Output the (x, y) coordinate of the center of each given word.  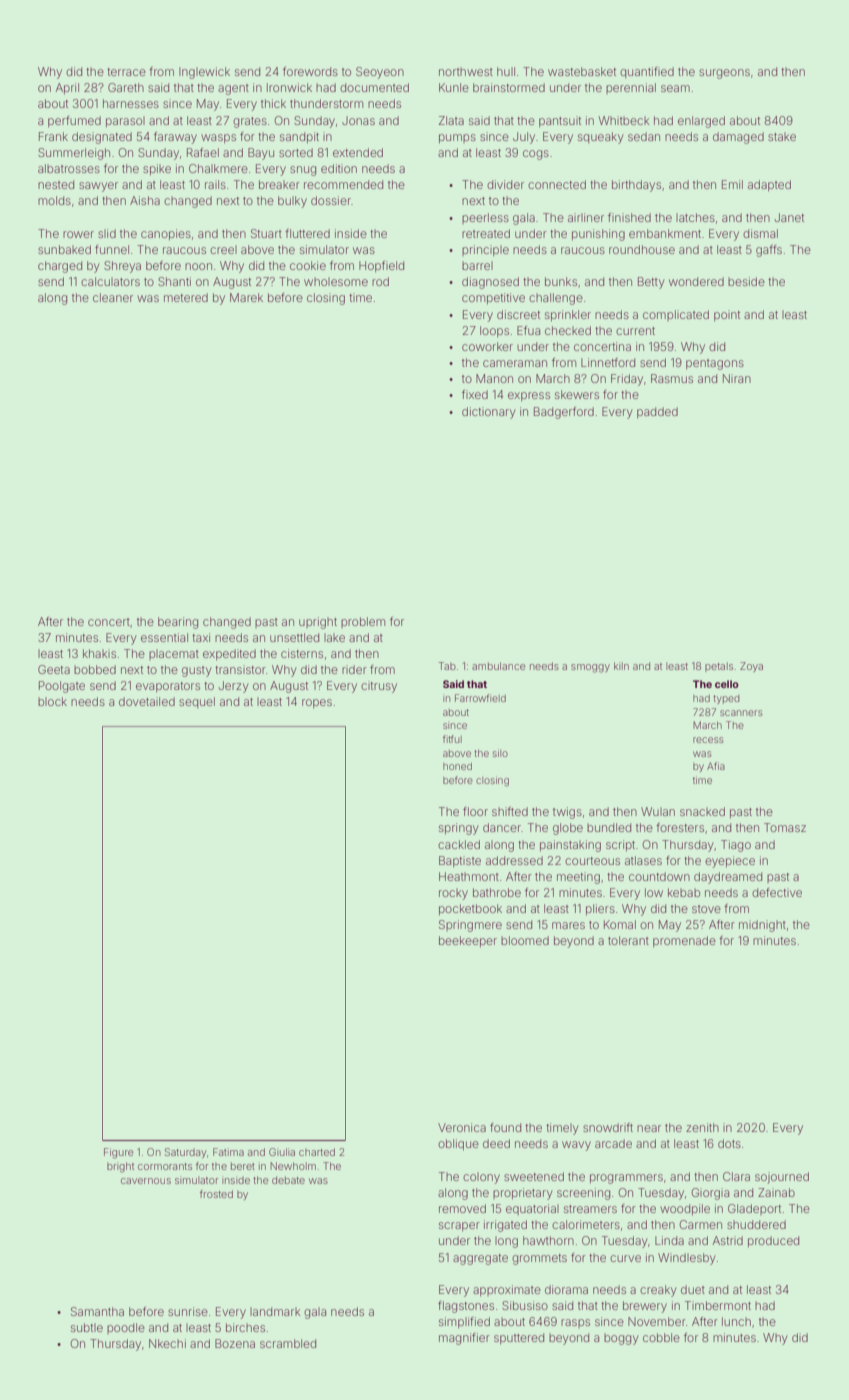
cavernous (146, 1181)
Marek (246, 297)
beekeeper (468, 941)
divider (505, 184)
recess (708, 740)
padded (657, 412)
